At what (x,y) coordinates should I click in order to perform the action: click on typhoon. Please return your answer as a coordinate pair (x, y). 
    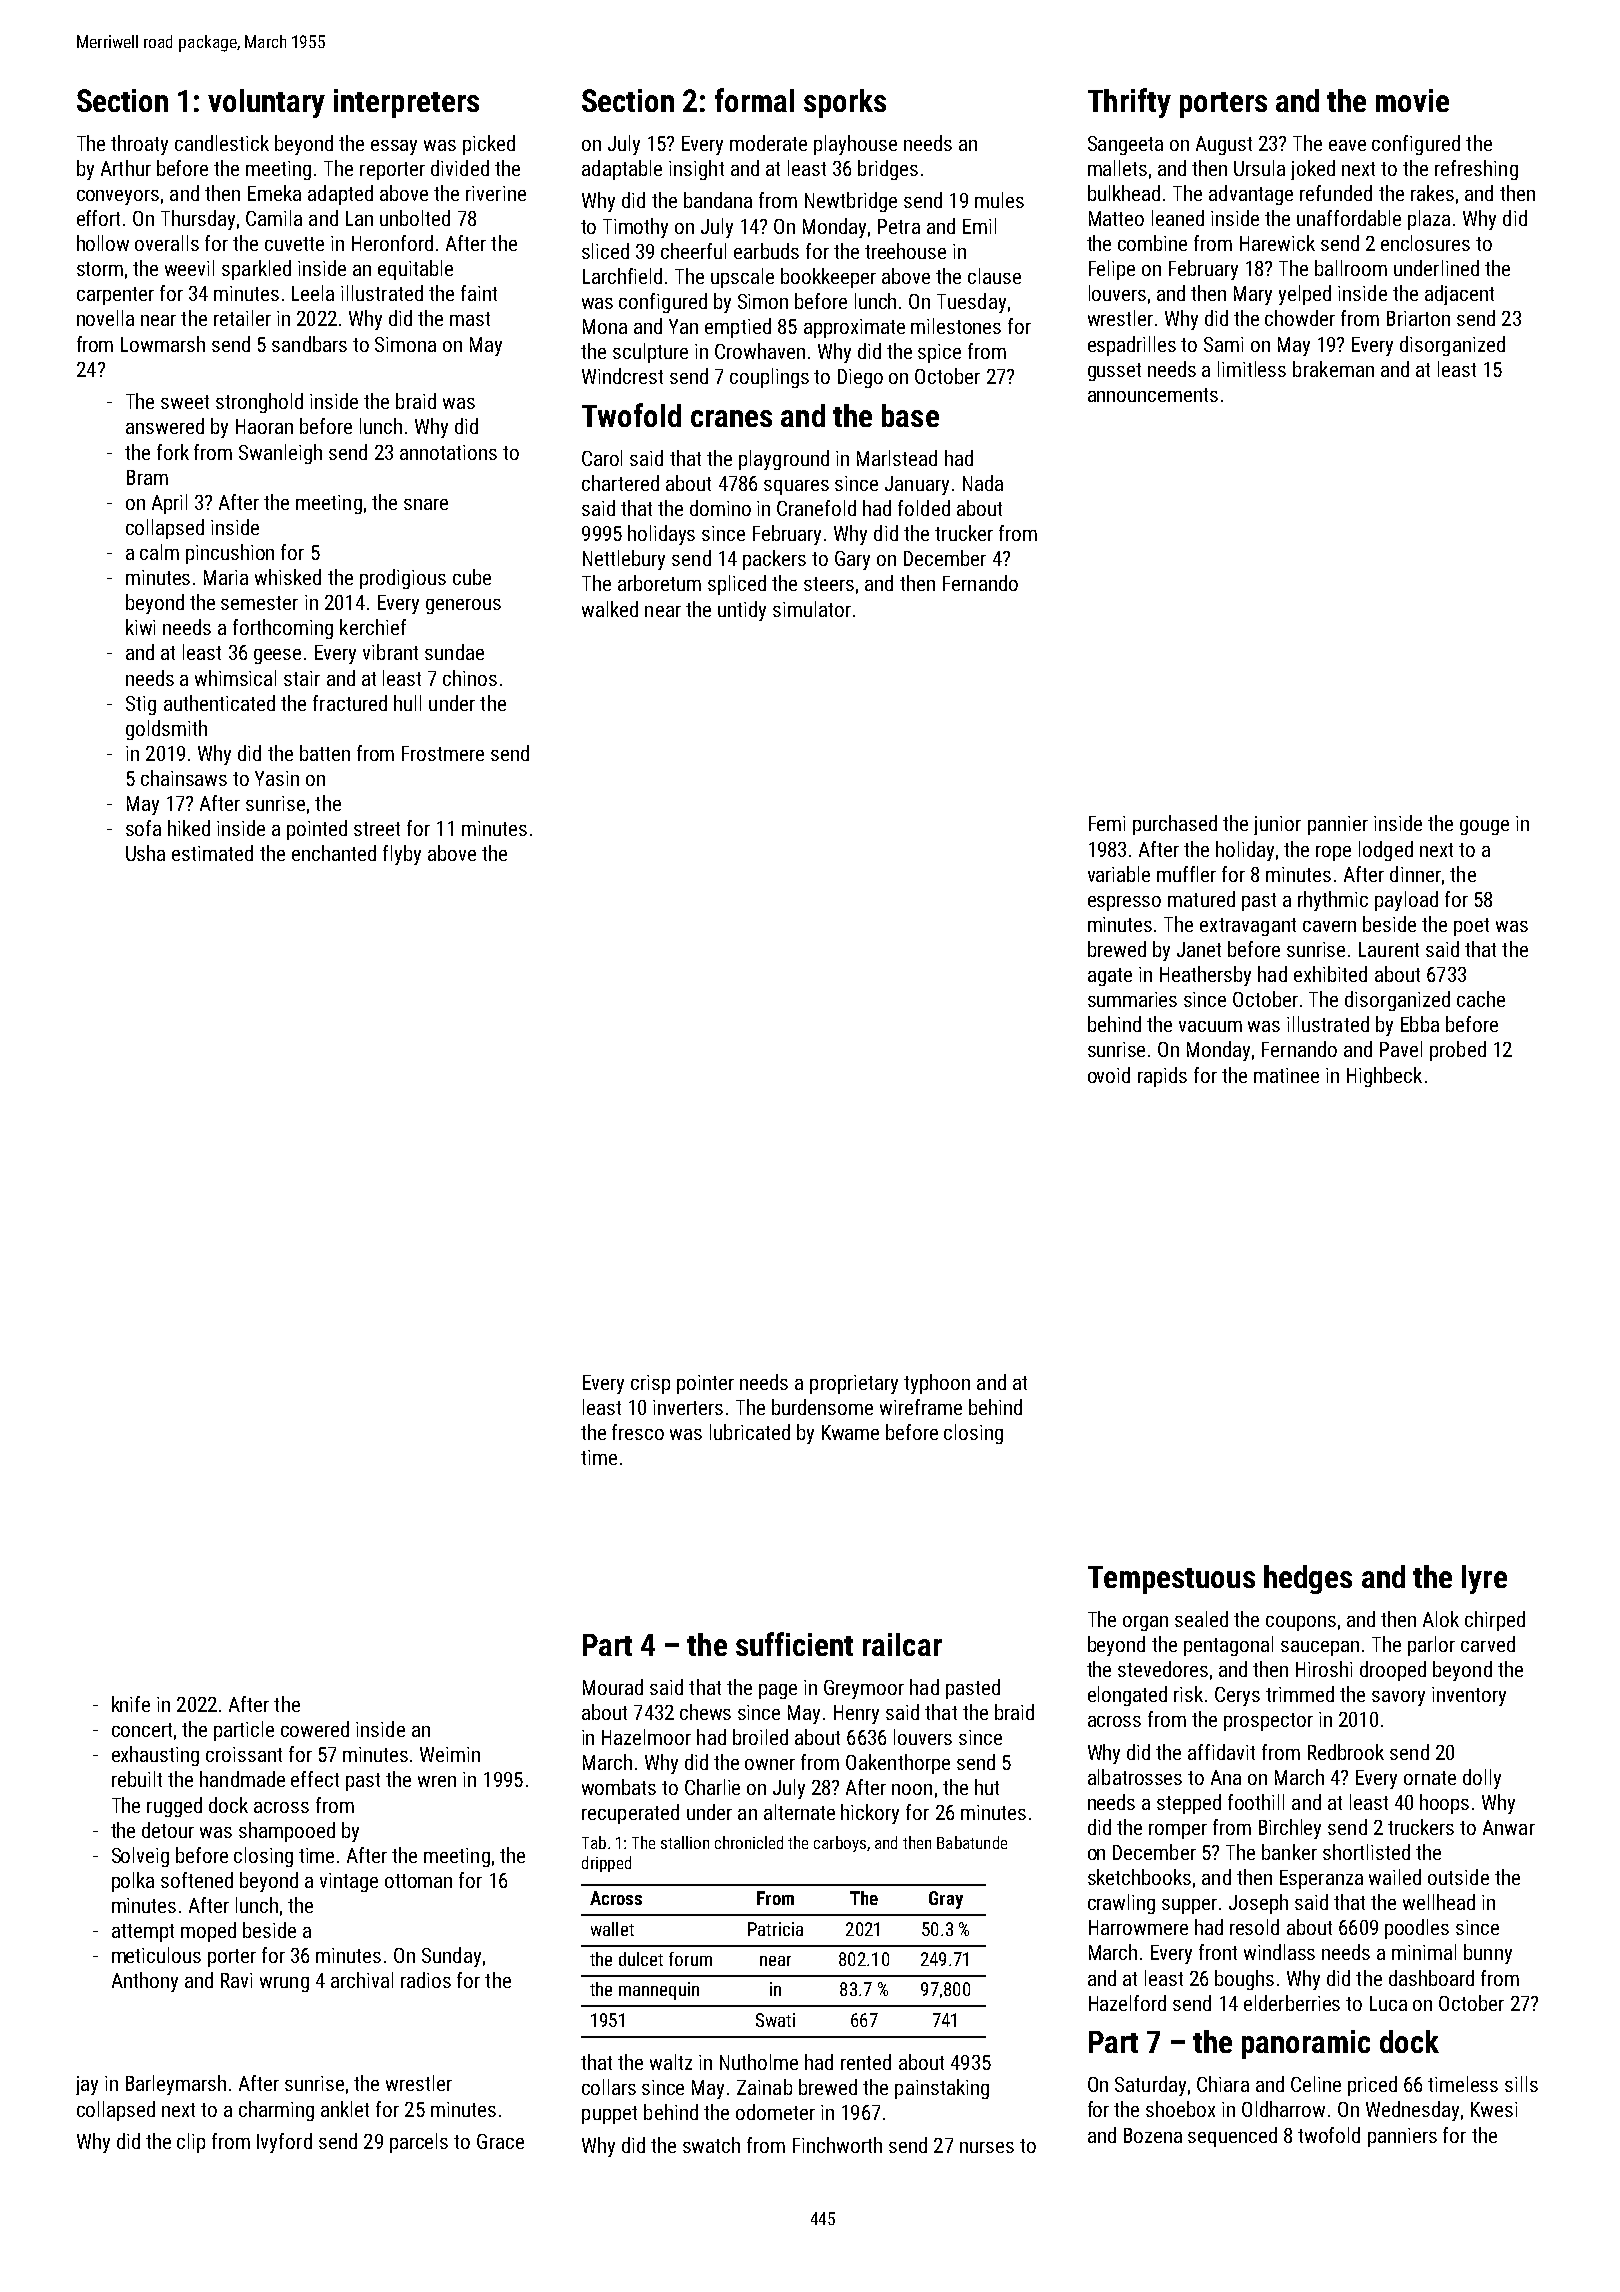
    Looking at the image, I should click on (937, 1384).
